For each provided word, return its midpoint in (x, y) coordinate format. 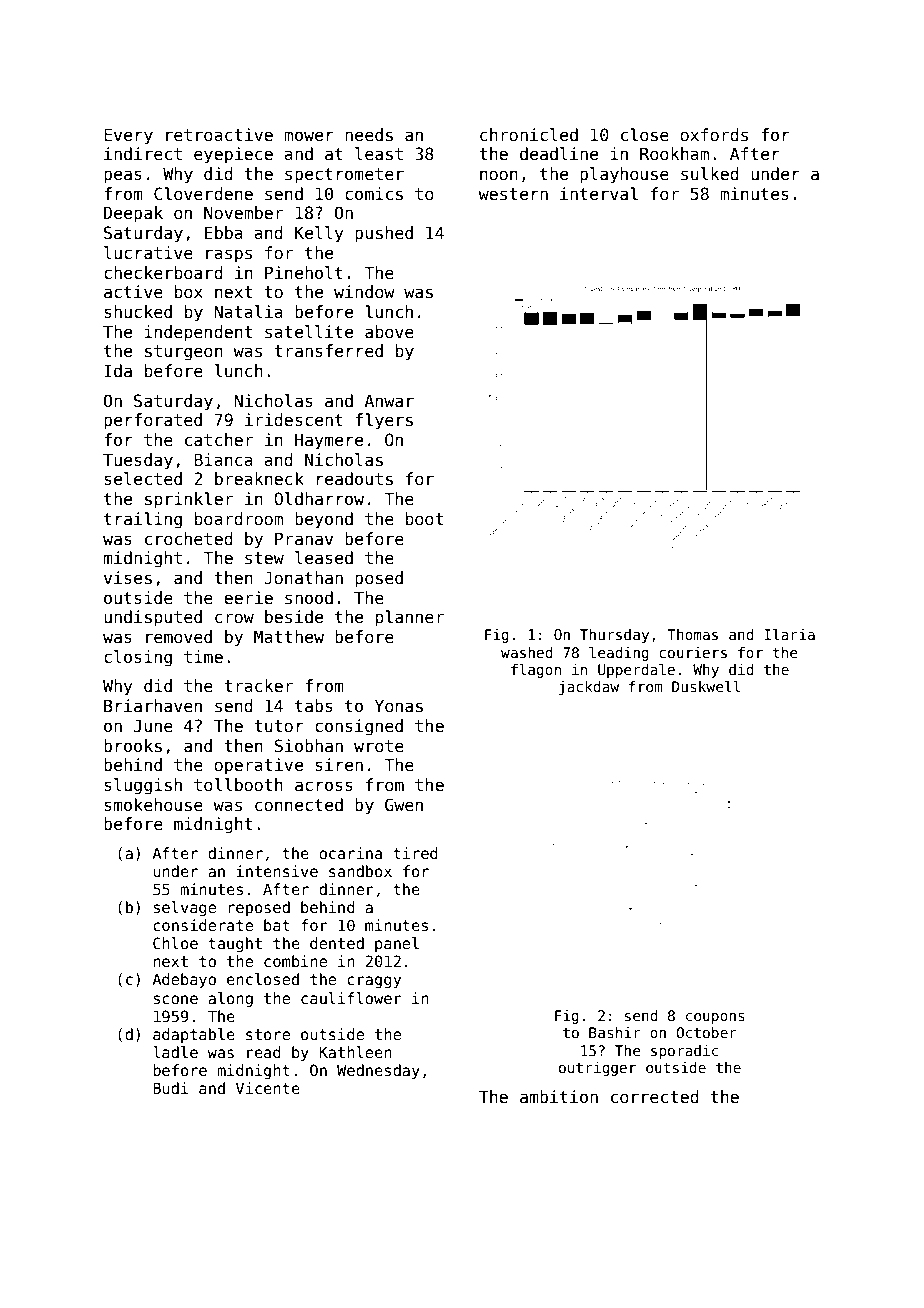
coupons (715, 1018)
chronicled (529, 135)
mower (309, 136)
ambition (559, 1097)
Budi (171, 1088)
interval (599, 194)
